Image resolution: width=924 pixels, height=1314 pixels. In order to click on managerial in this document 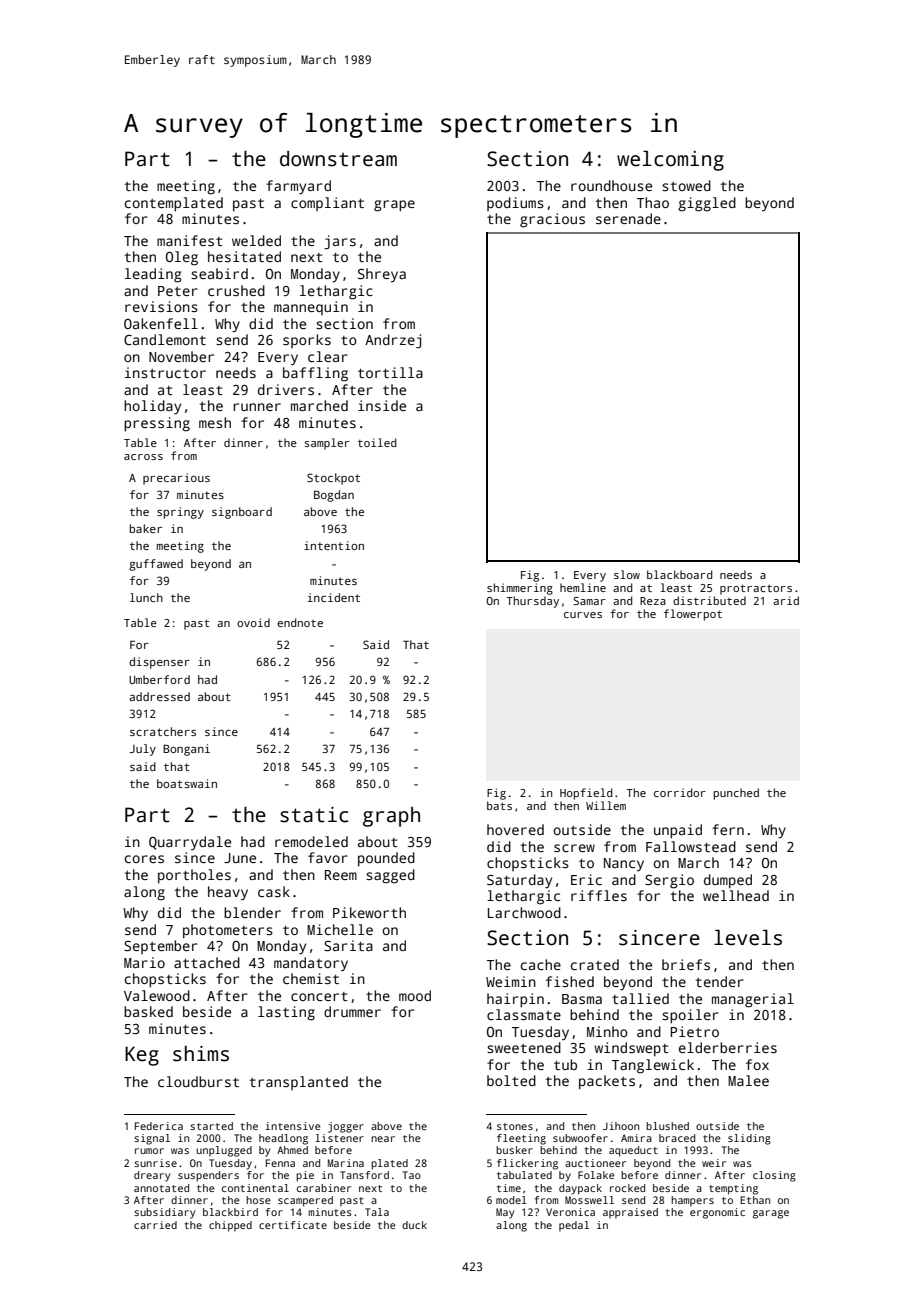, I will do `click(753, 1000)`.
